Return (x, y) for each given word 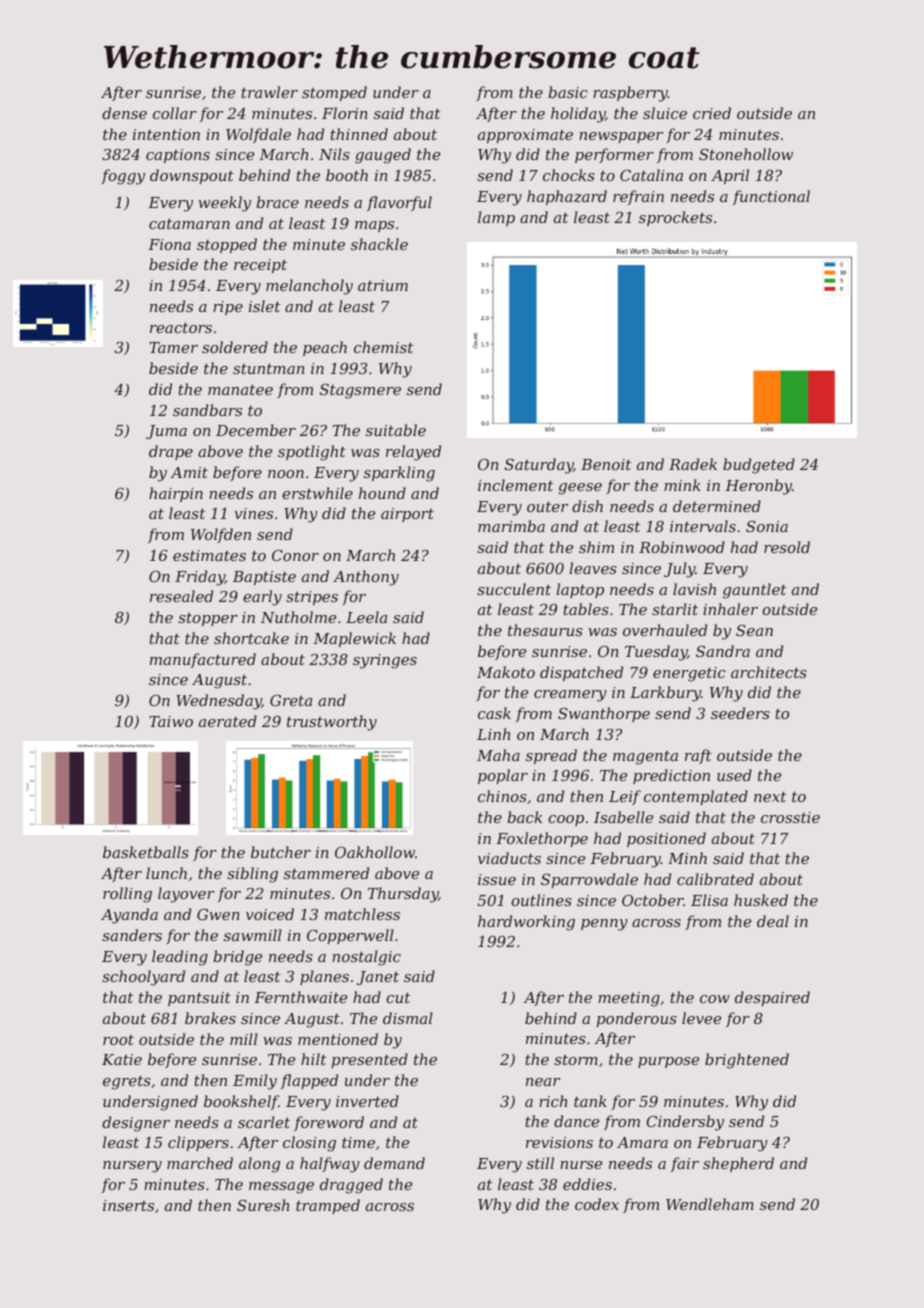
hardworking (526, 923)
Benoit (606, 464)
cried (712, 113)
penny (604, 925)
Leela (366, 617)
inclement (515, 485)
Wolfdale (258, 135)
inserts (128, 1205)
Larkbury (665, 694)
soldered (235, 347)
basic (568, 92)
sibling (252, 875)
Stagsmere (360, 391)
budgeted (759, 466)
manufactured (203, 660)
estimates (209, 555)
